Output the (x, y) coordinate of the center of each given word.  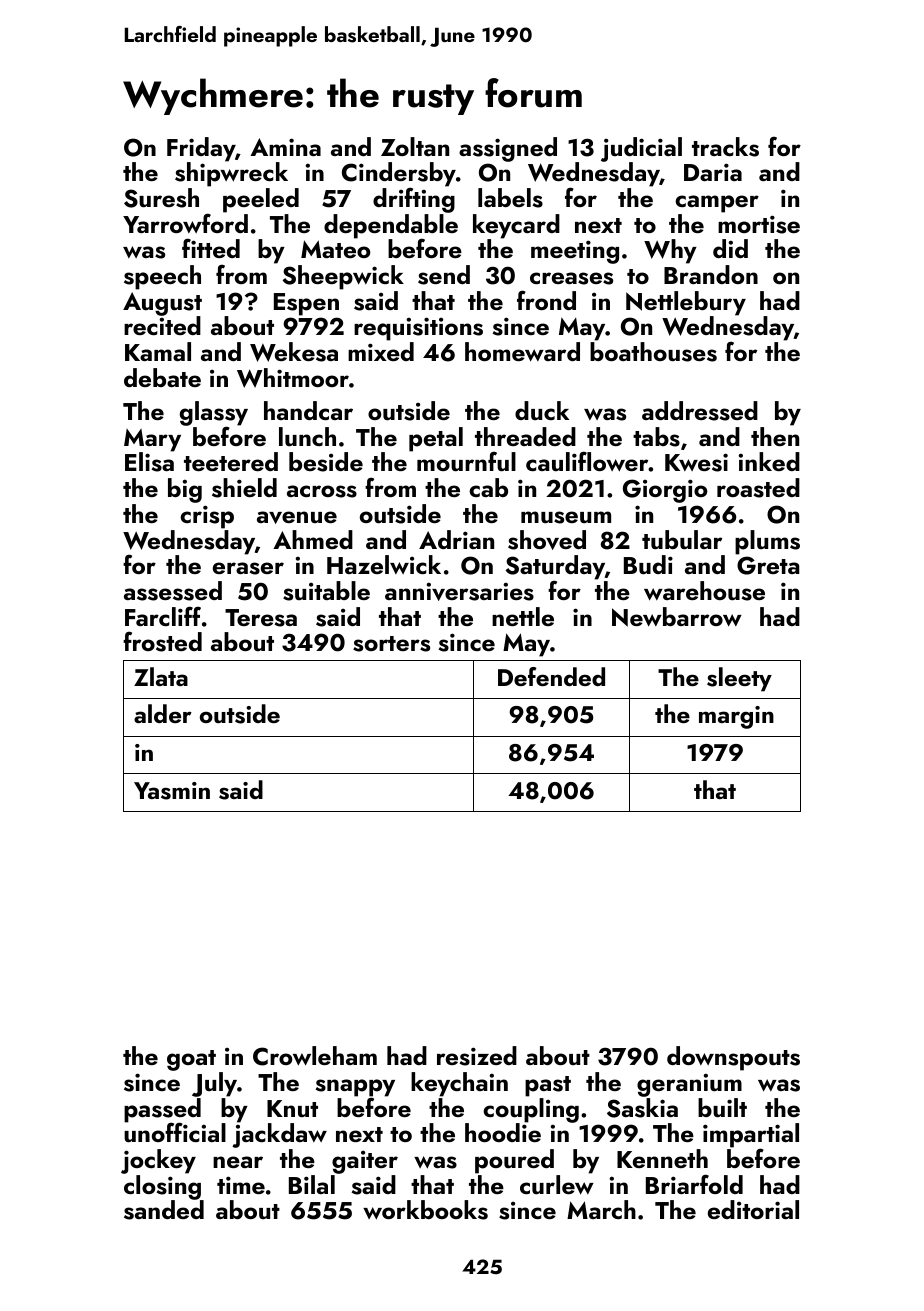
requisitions (418, 329)
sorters (391, 644)
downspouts (733, 1058)
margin (736, 717)
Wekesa (294, 352)
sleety (739, 679)
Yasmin (172, 791)
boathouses (653, 352)
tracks (725, 147)
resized (477, 1056)
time (241, 1185)
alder (163, 713)
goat (191, 1060)
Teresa (261, 618)
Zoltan (415, 146)
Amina (285, 147)
